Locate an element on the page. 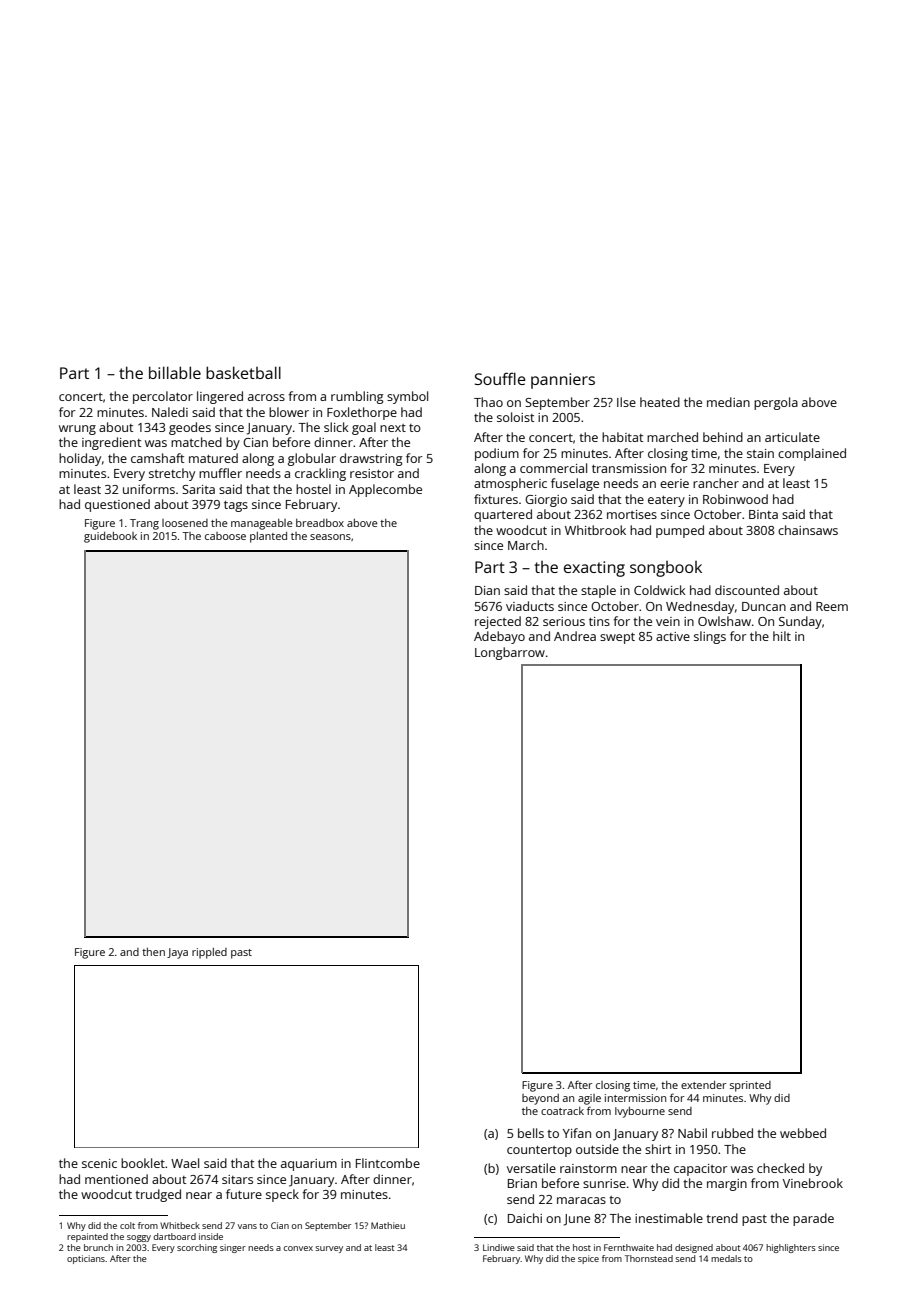 The height and width of the page is (1316, 908). medals is located at coordinates (726, 1258).
